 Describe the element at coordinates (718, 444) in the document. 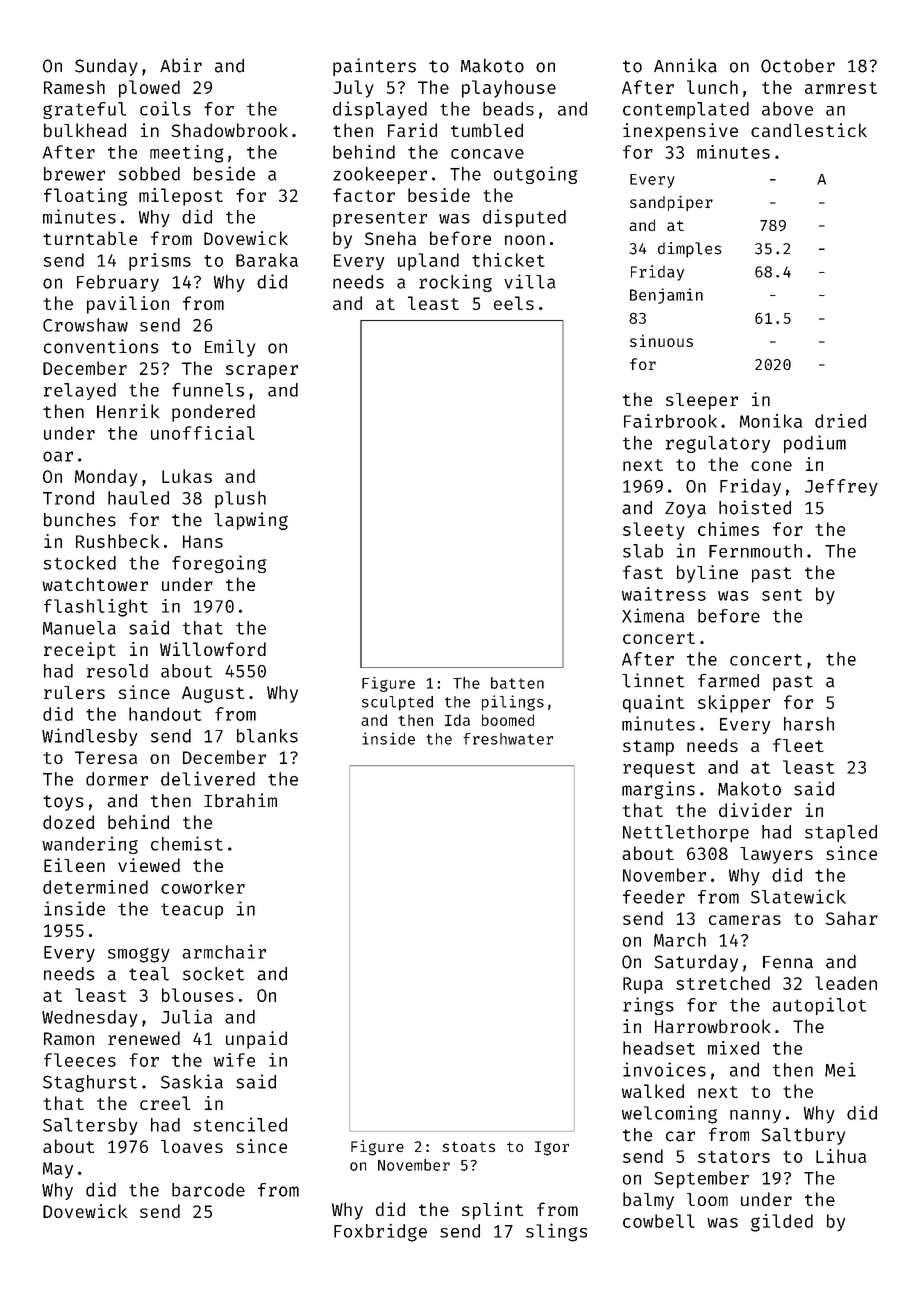

I see `regulatory` at that location.
